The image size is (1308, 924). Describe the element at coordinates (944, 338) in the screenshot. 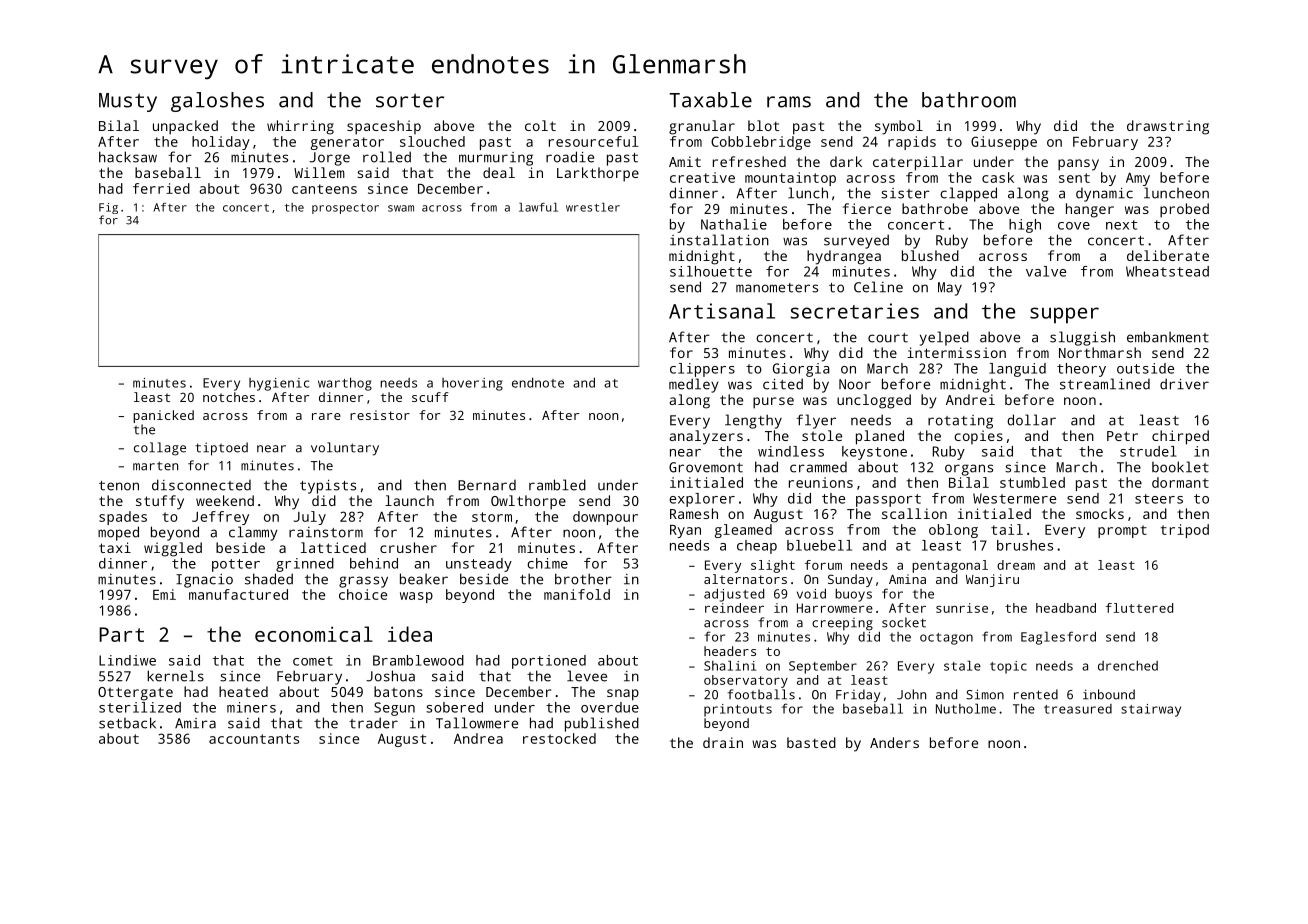

I see `yelped` at that location.
